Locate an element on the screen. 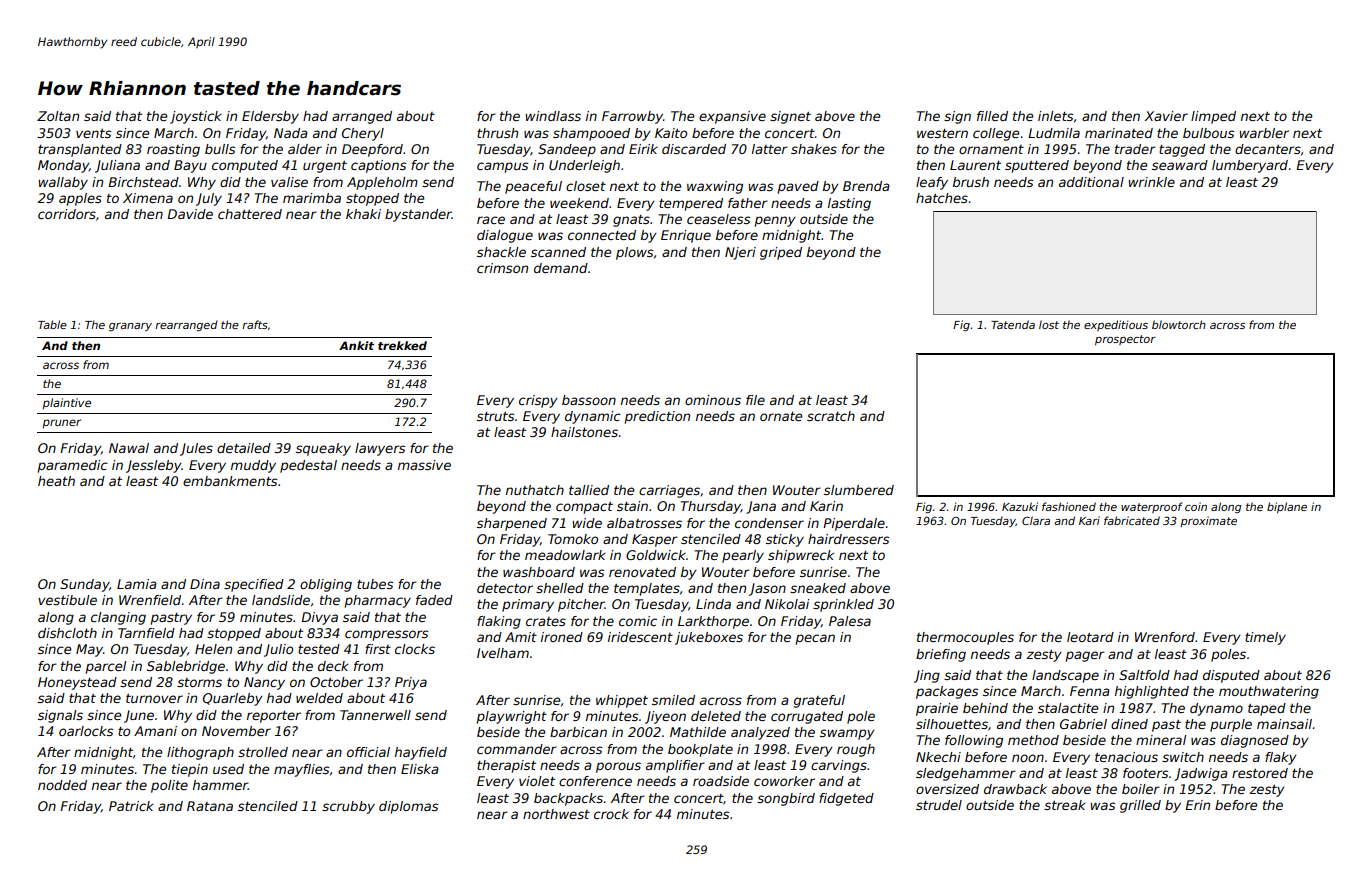 The width and height of the screenshot is (1372, 887). tallied is located at coordinates (589, 490).
